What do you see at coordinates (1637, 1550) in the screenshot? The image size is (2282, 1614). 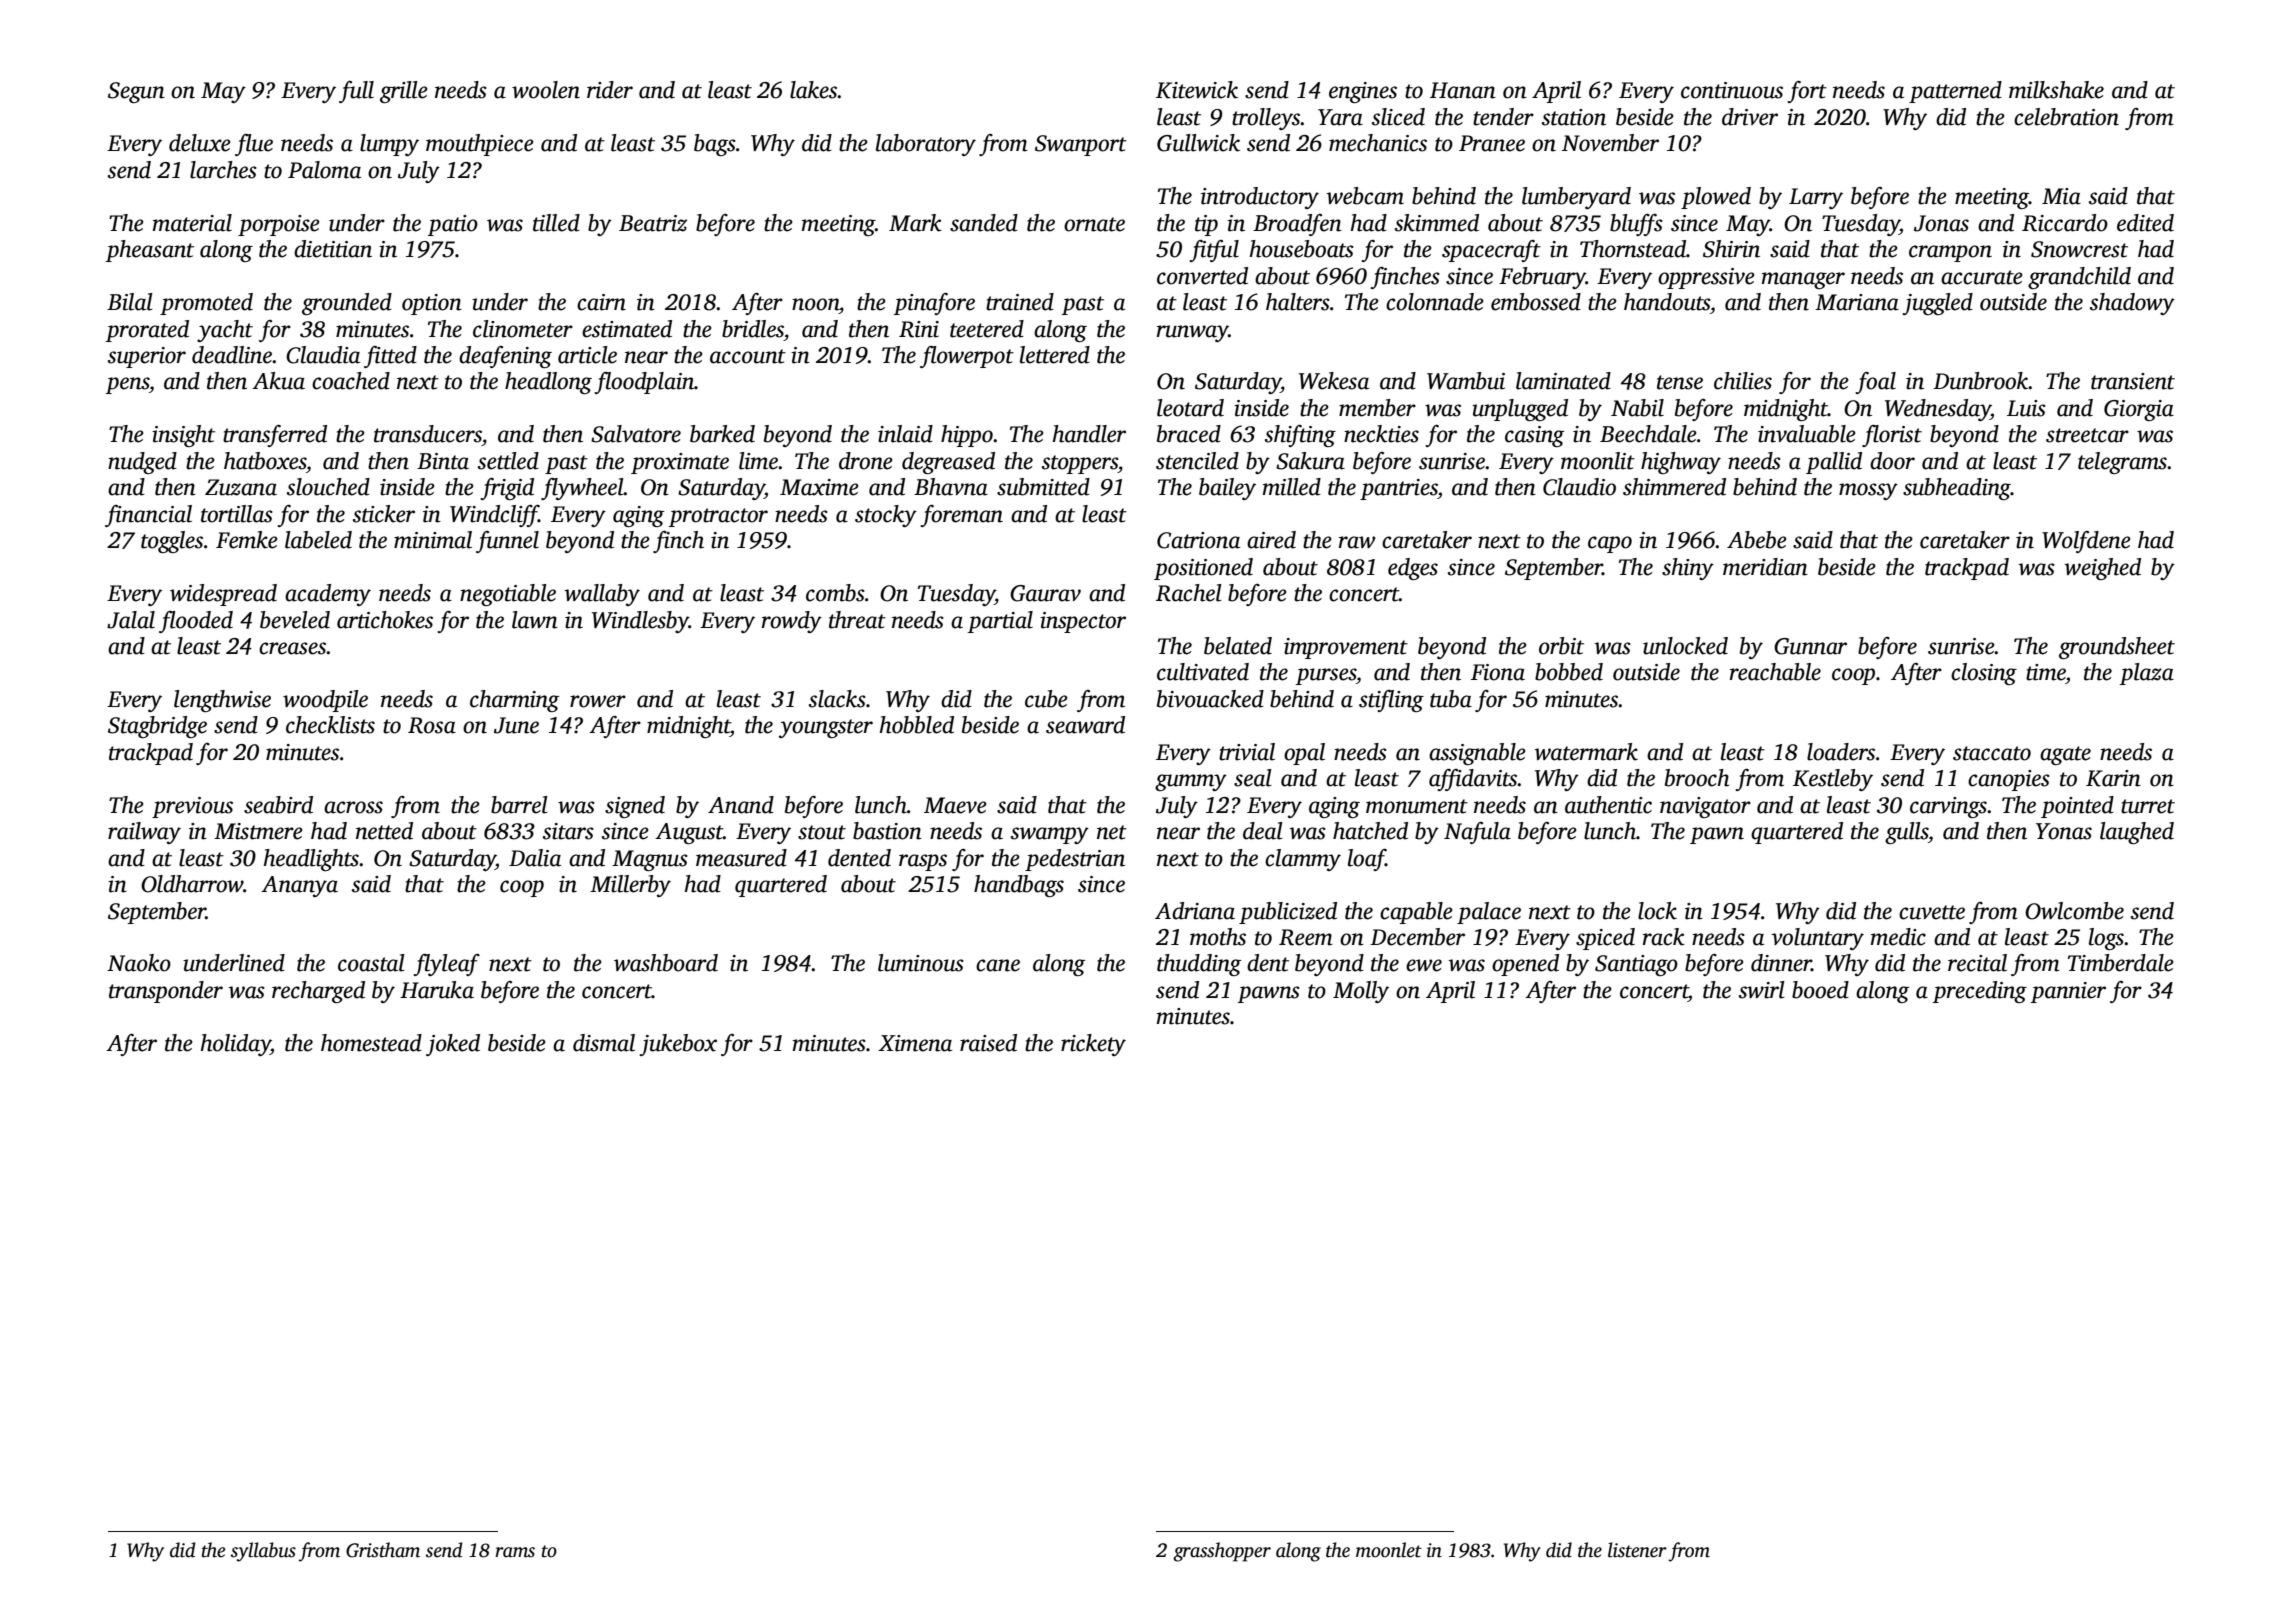 I see `listener` at bounding box center [1637, 1550].
